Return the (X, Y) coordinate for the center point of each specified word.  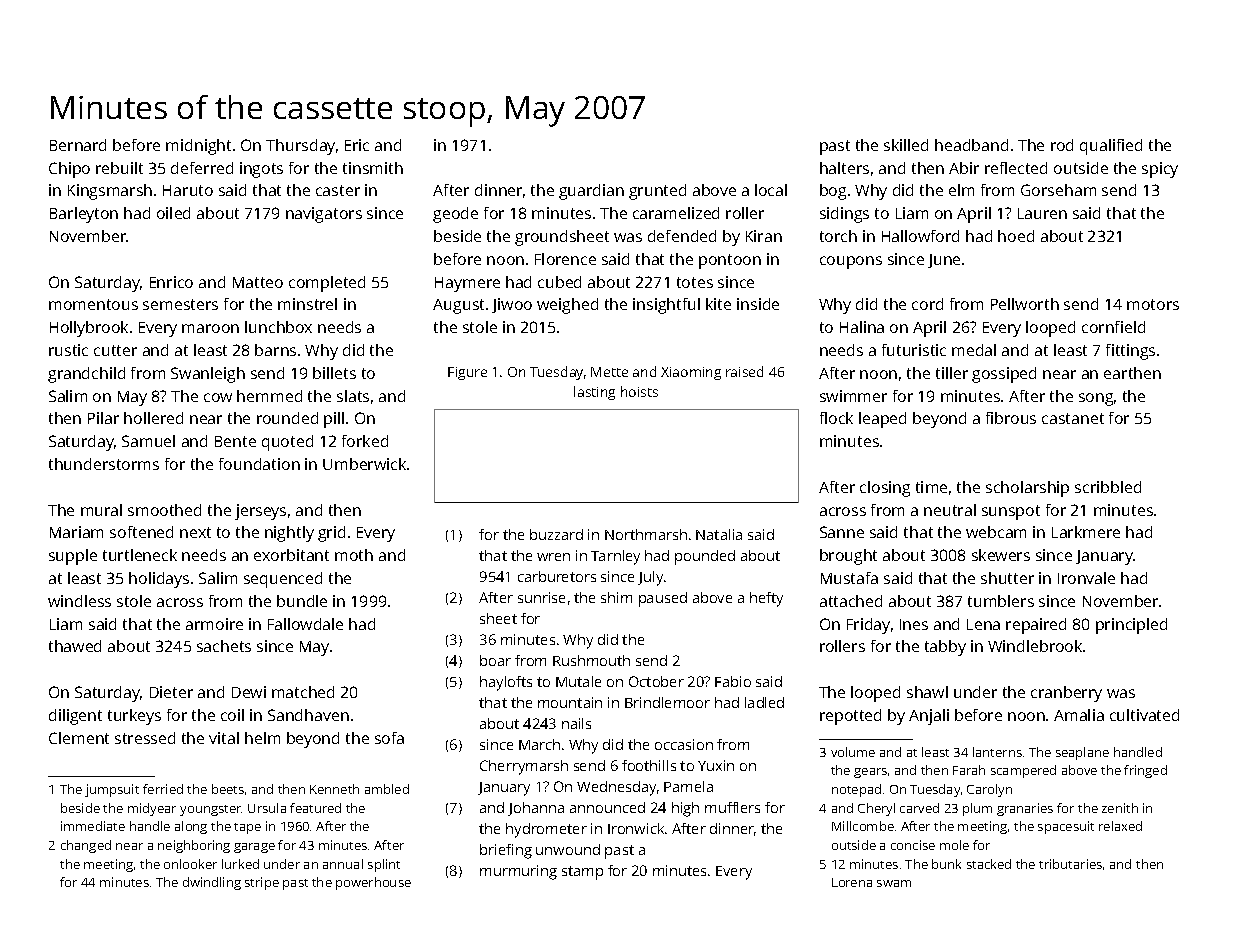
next (195, 532)
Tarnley (615, 557)
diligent (75, 717)
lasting (594, 393)
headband (971, 145)
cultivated (1144, 715)
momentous (93, 304)
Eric (357, 145)
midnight (198, 147)
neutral (950, 510)
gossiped (1004, 375)
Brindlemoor (667, 702)
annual (343, 864)
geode (455, 215)
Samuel (148, 441)
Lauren (1042, 213)
